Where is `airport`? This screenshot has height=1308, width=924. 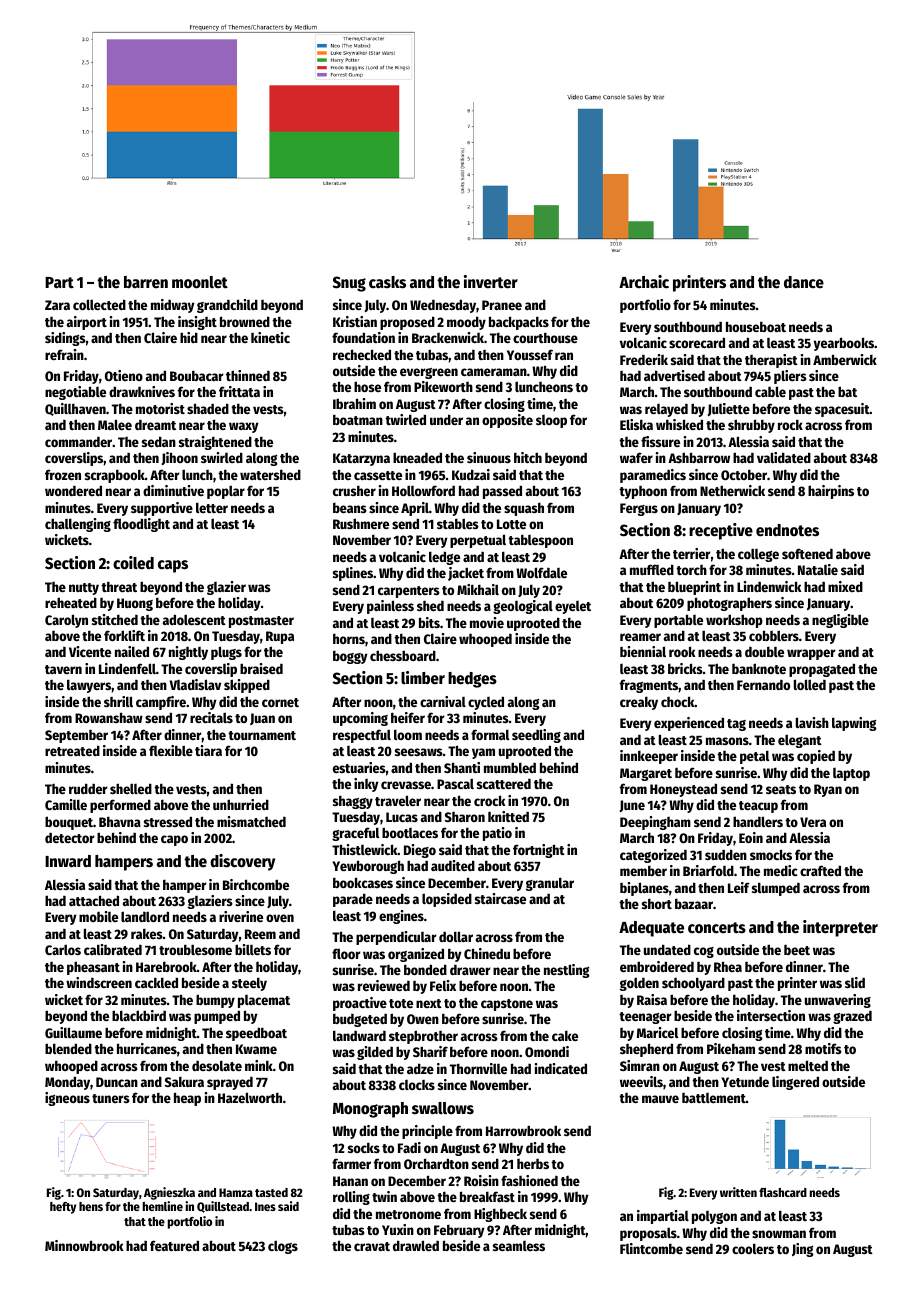 airport is located at coordinates (87, 323).
